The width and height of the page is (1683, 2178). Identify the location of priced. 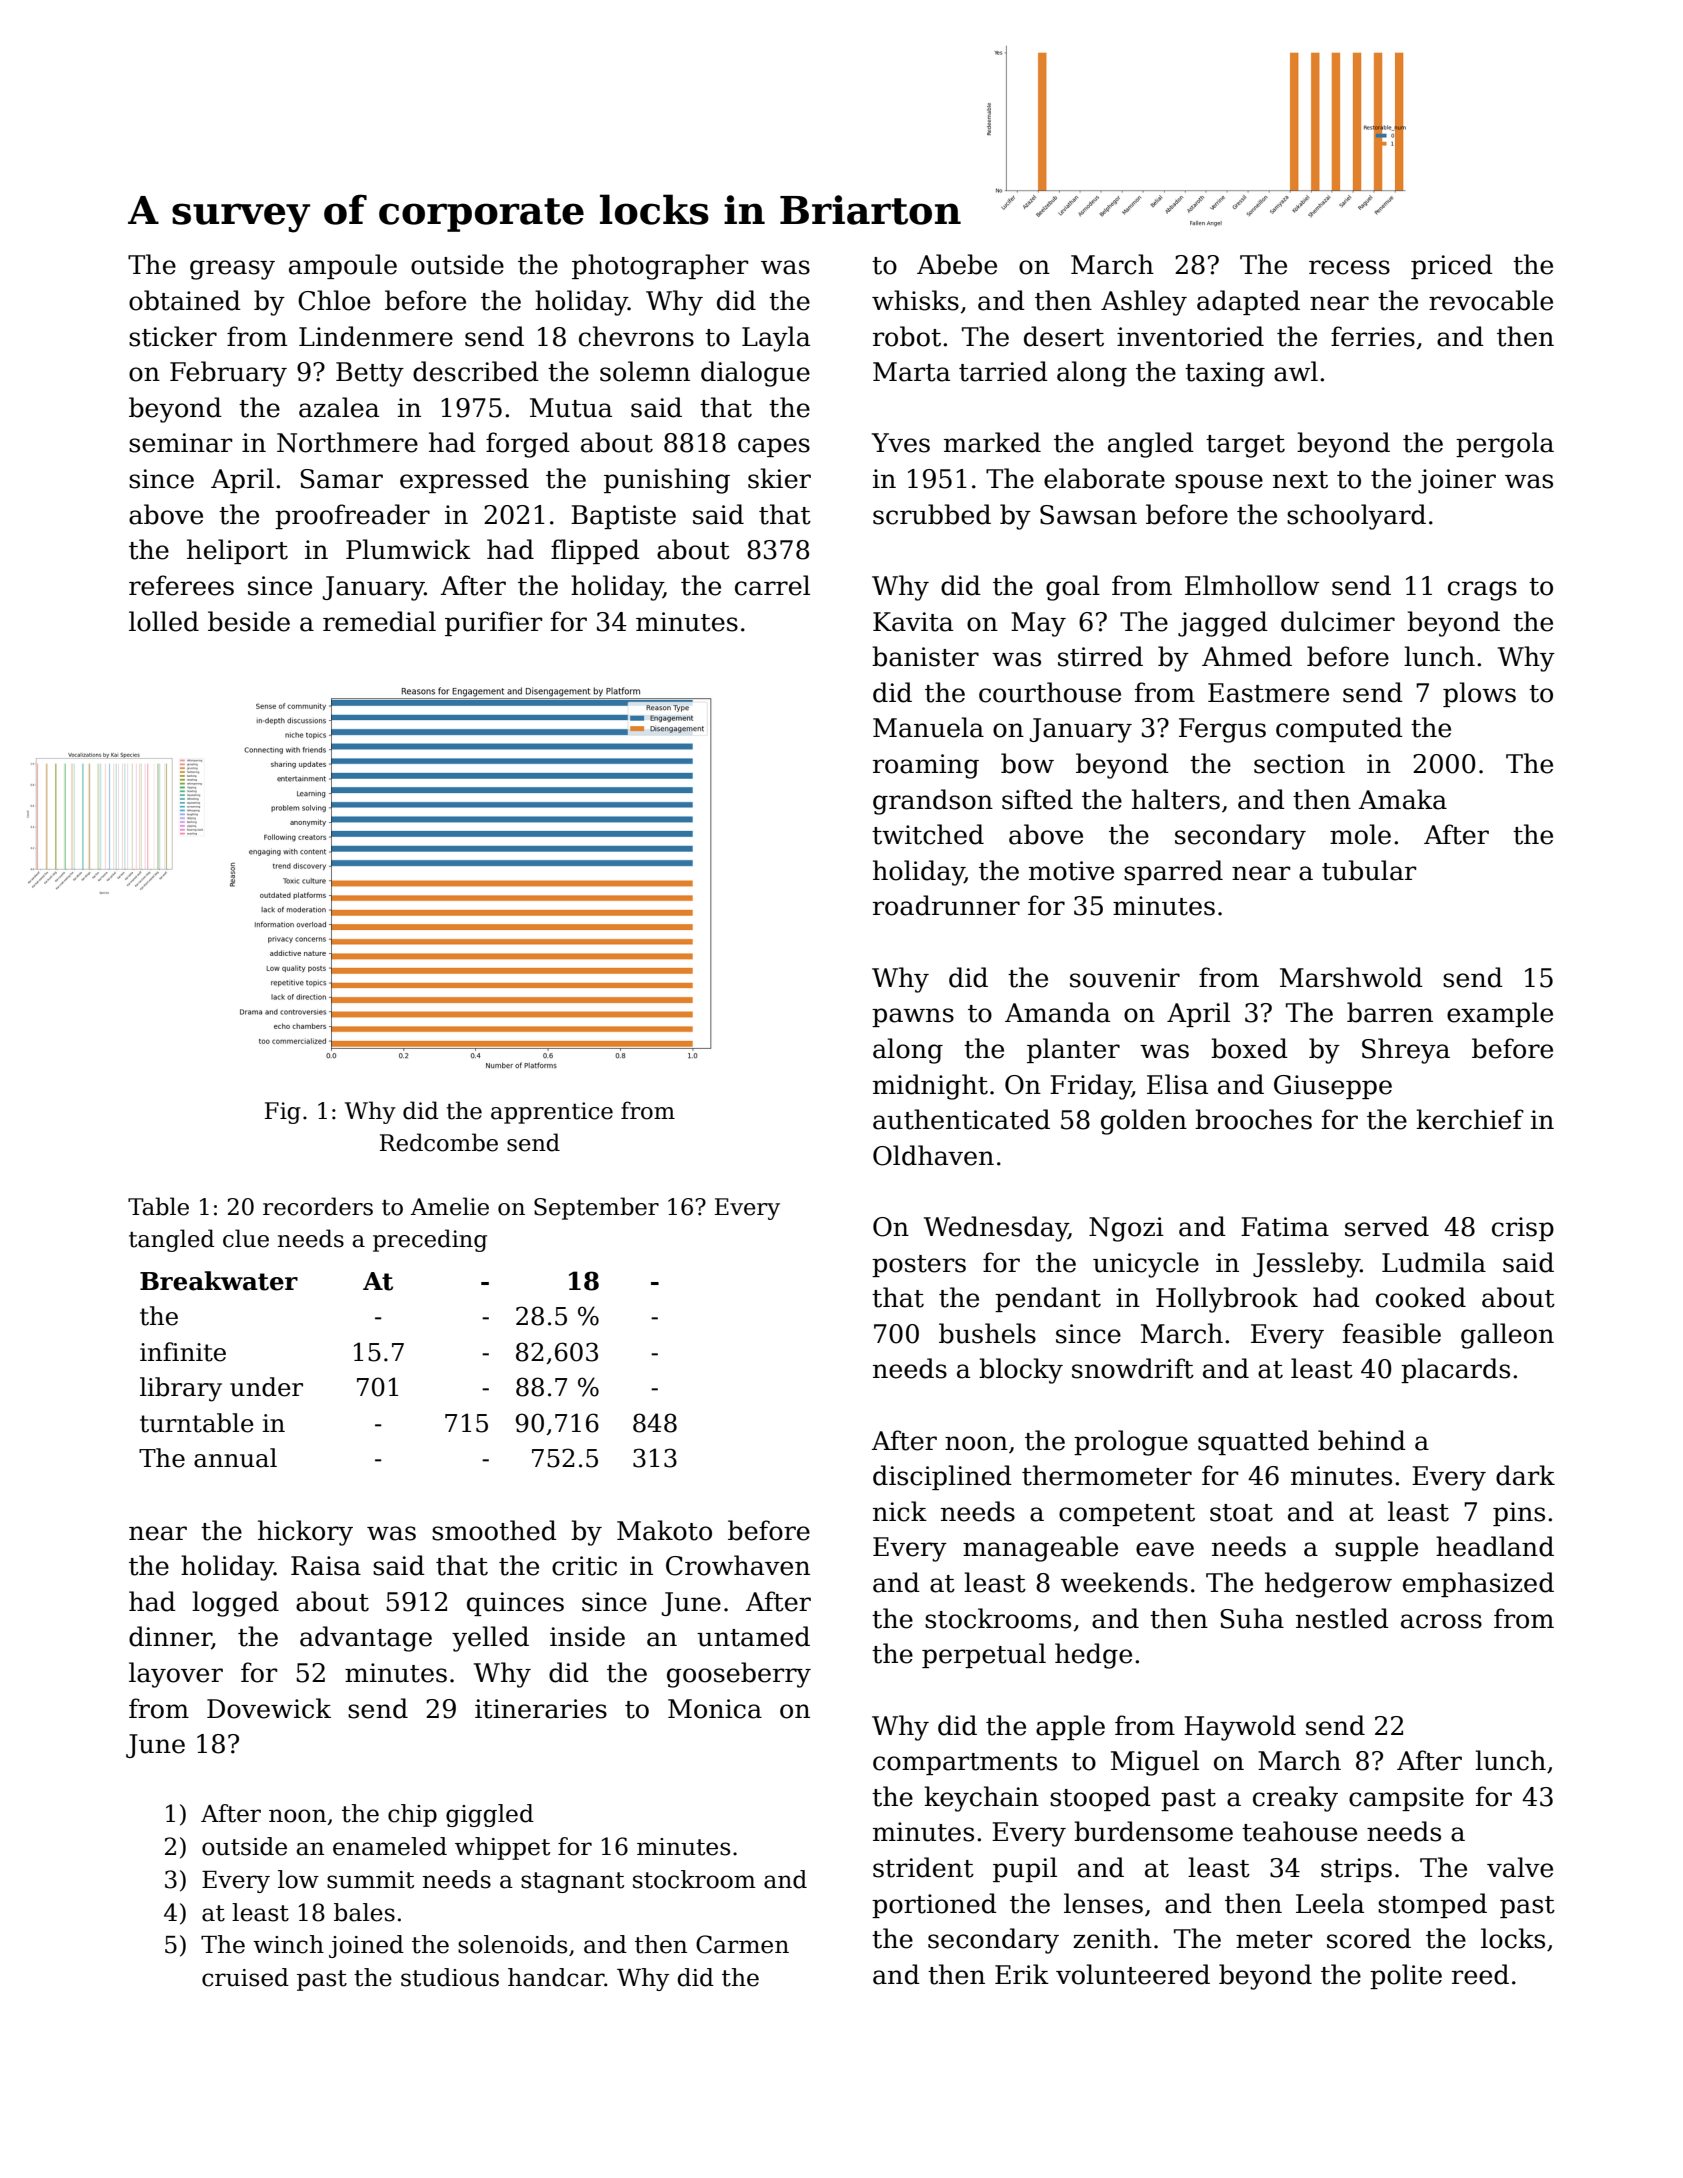
(1452, 266).
